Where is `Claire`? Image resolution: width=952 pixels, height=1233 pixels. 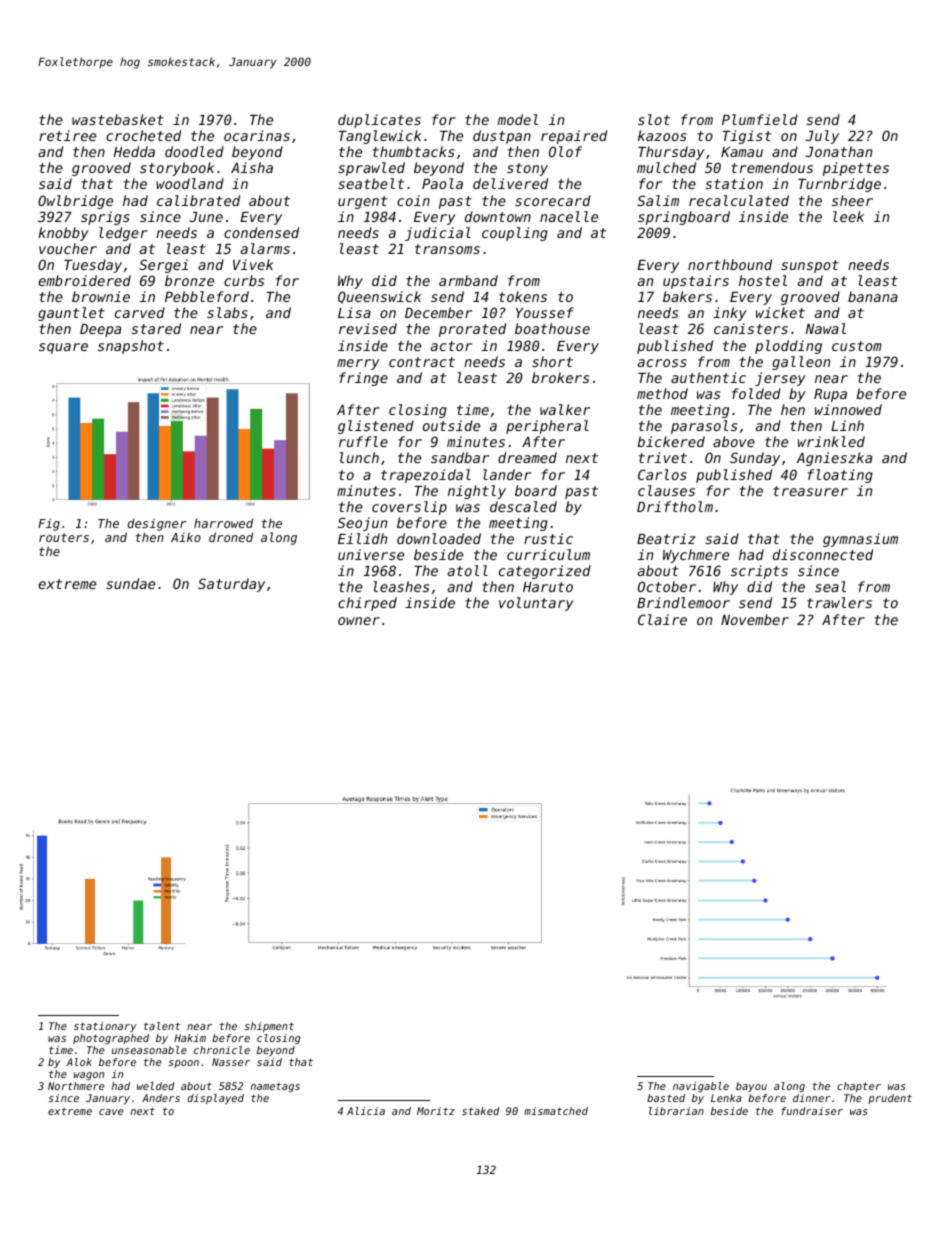 Claire is located at coordinates (662, 619).
